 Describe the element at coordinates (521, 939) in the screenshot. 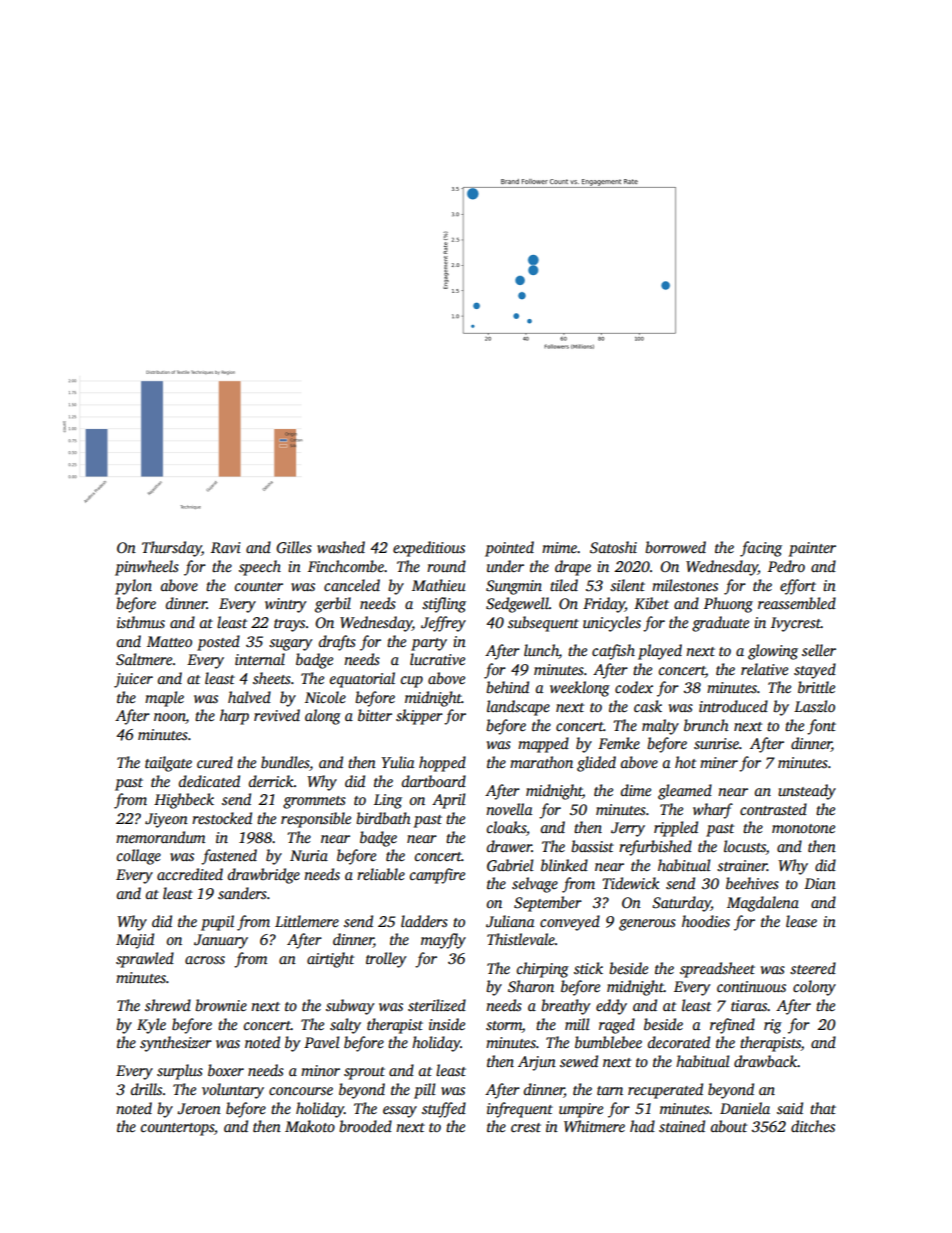

I see `Thistlevale` at that location.
